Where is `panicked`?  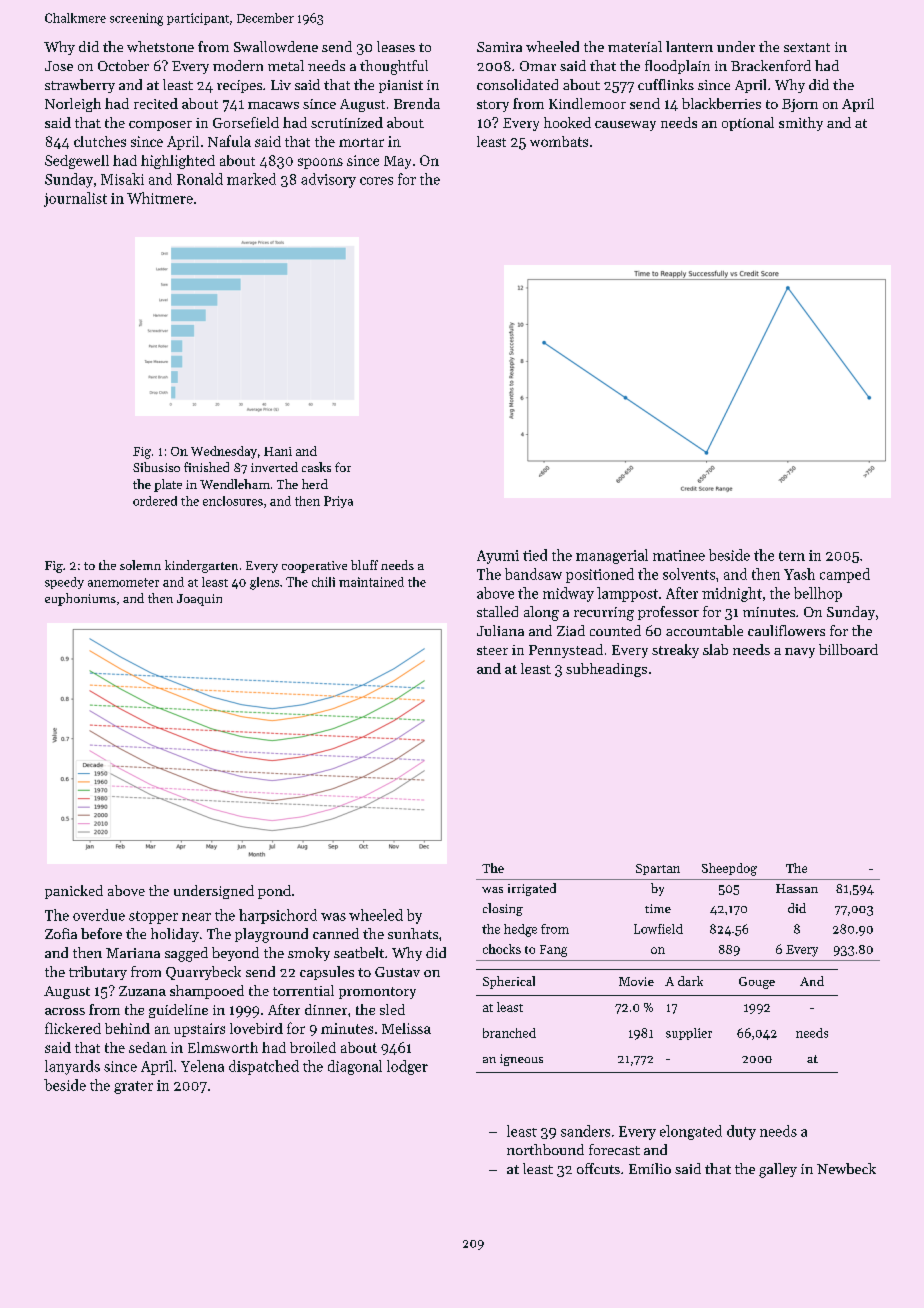 panicked is located at coordinates (74, 892).
